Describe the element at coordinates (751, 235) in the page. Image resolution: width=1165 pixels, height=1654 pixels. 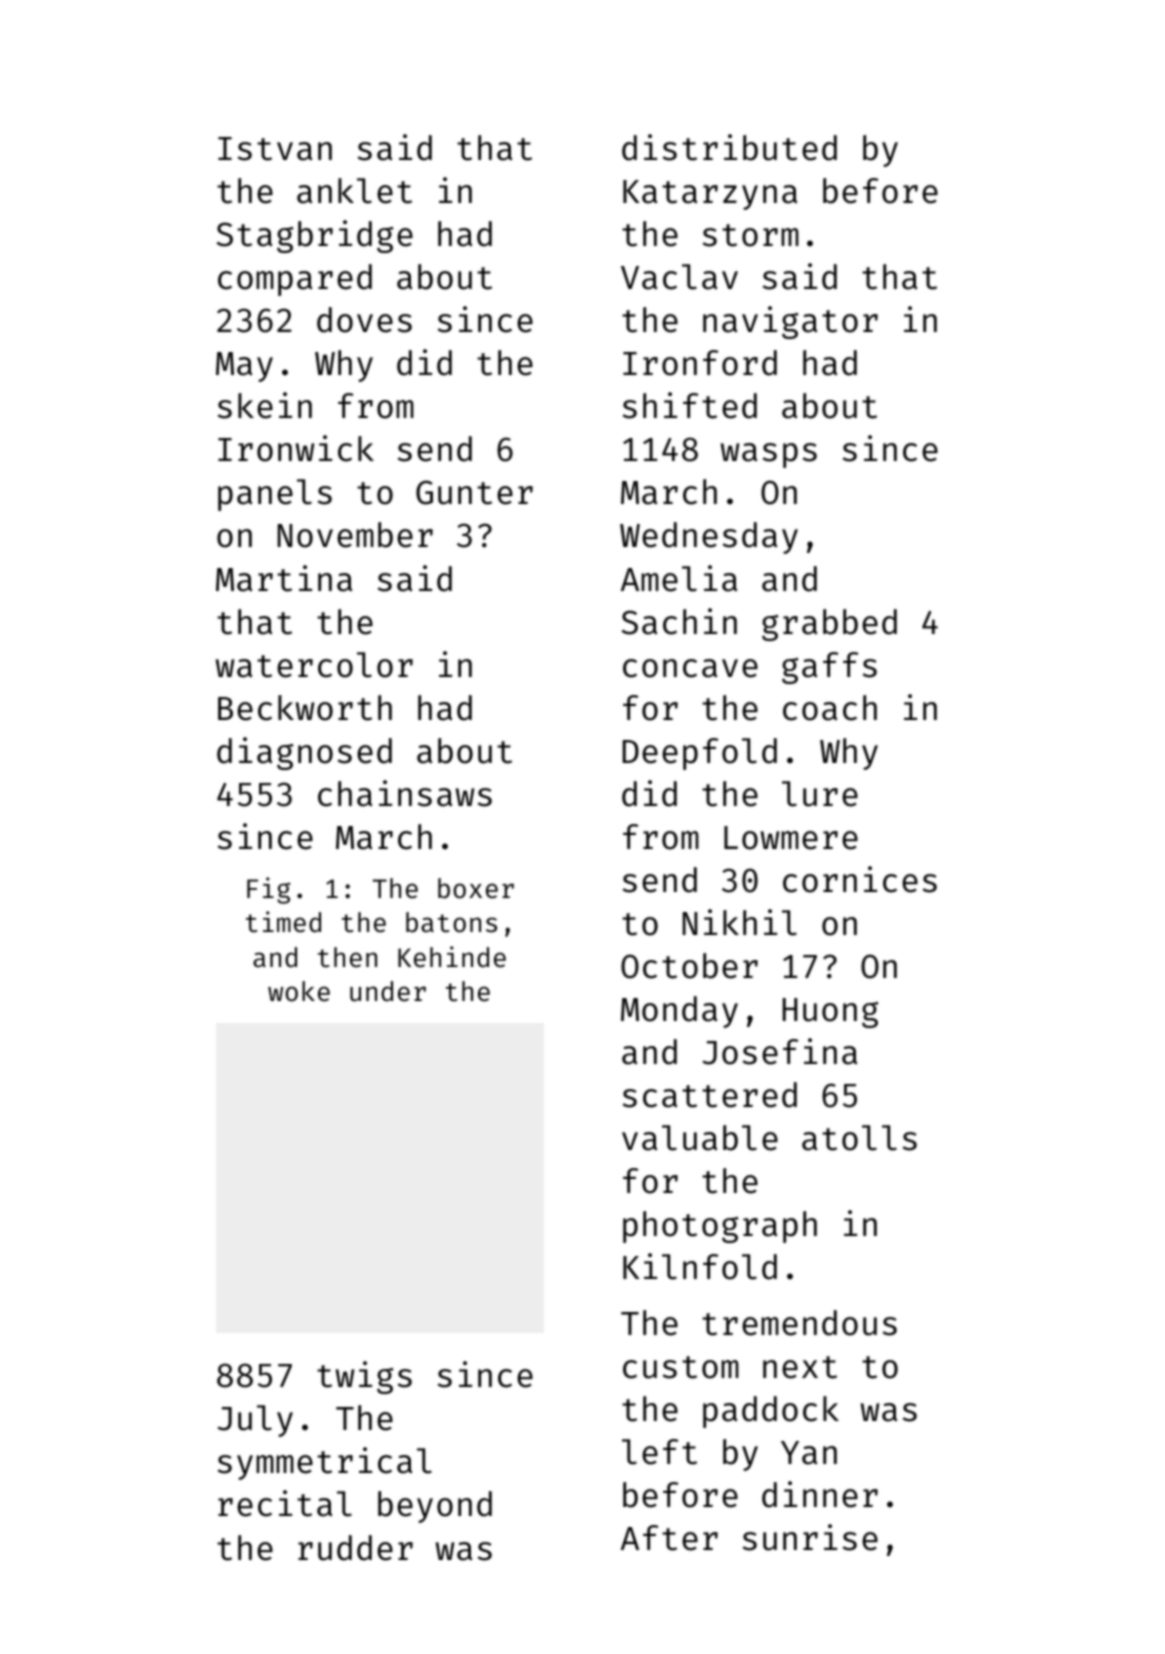
I see `storm` at that location.
